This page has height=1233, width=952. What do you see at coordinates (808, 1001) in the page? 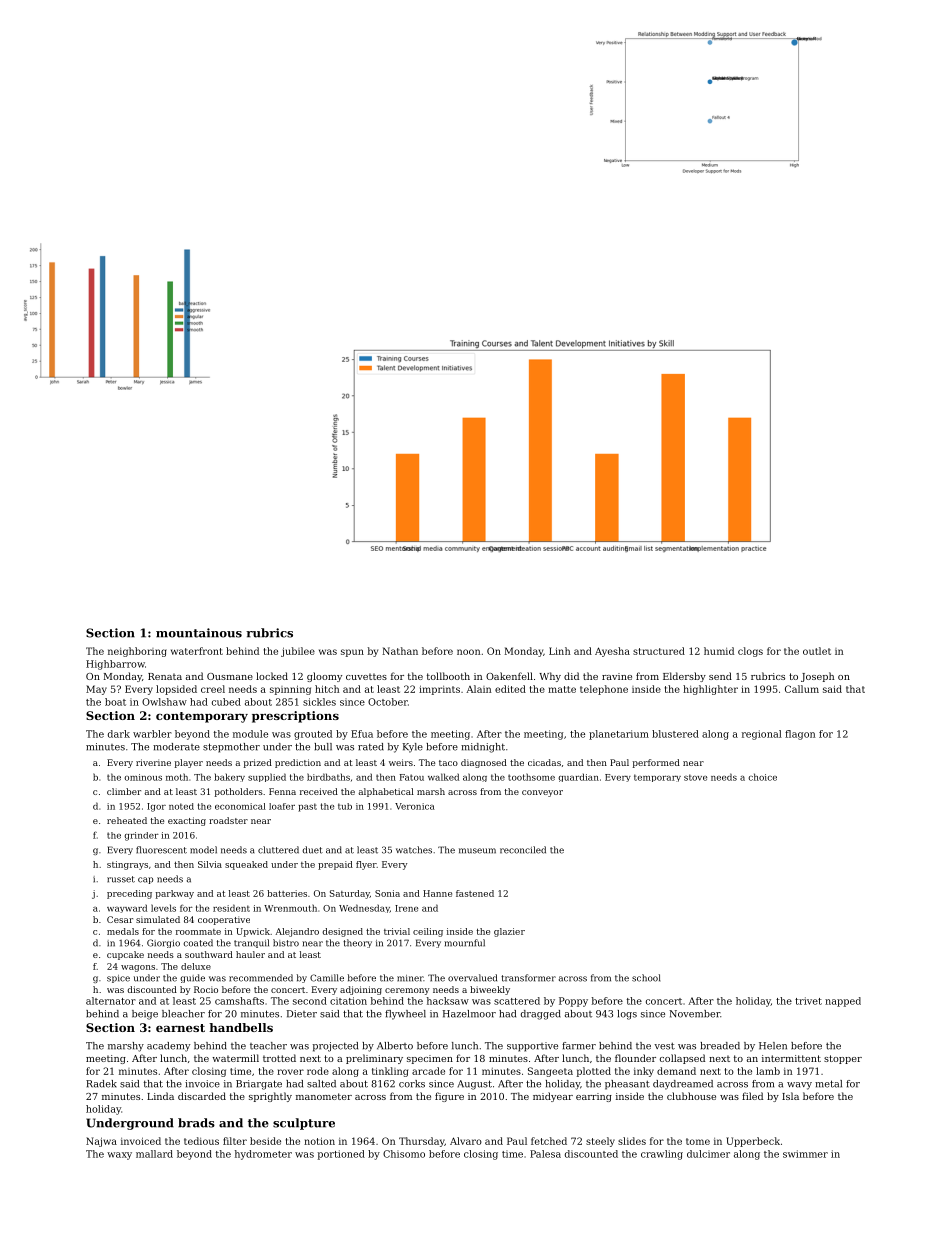
I see `trivet` at bounding box center [808, 1001].
